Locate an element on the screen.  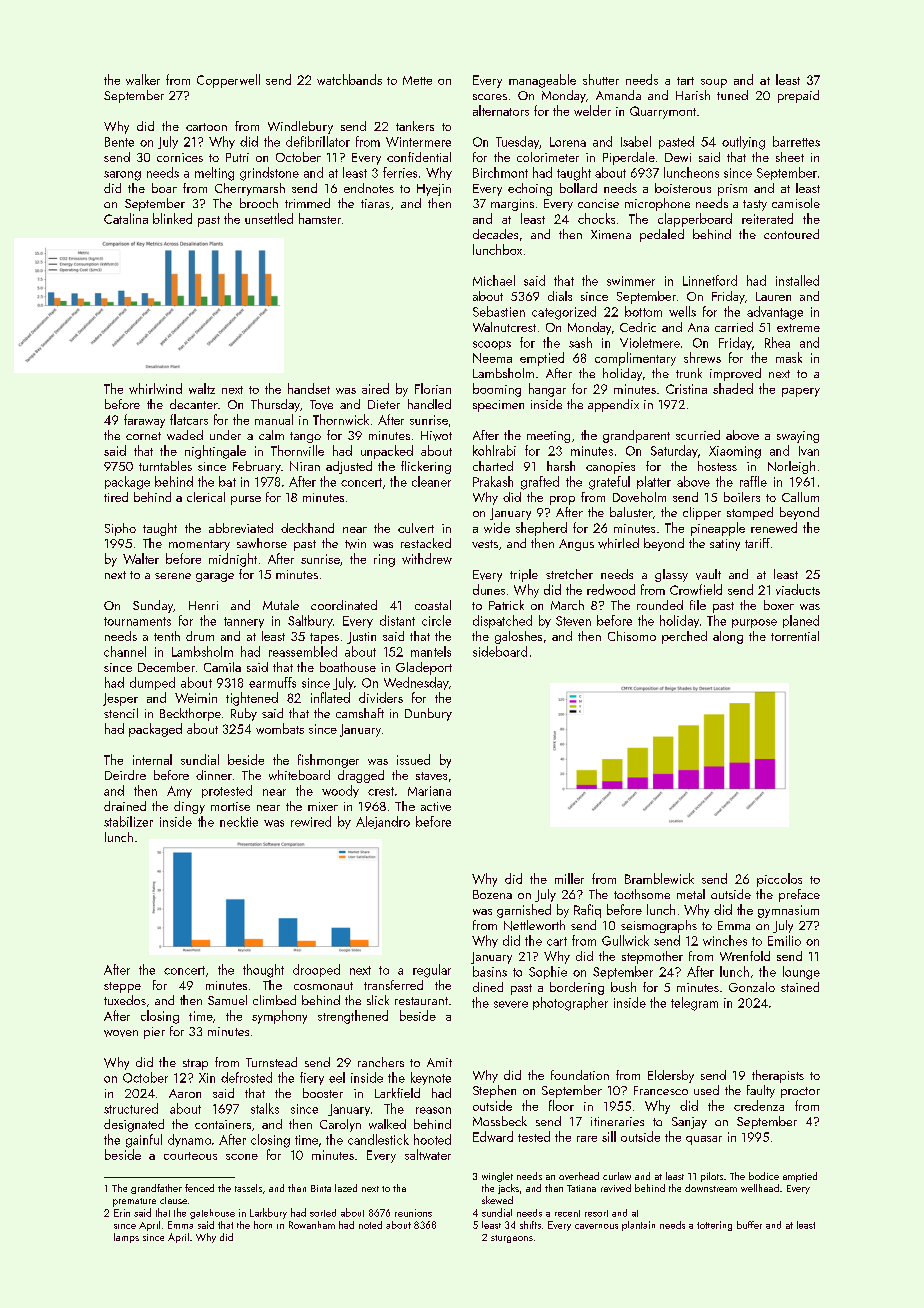
Copperwell is located at coordinates (228, 81).
